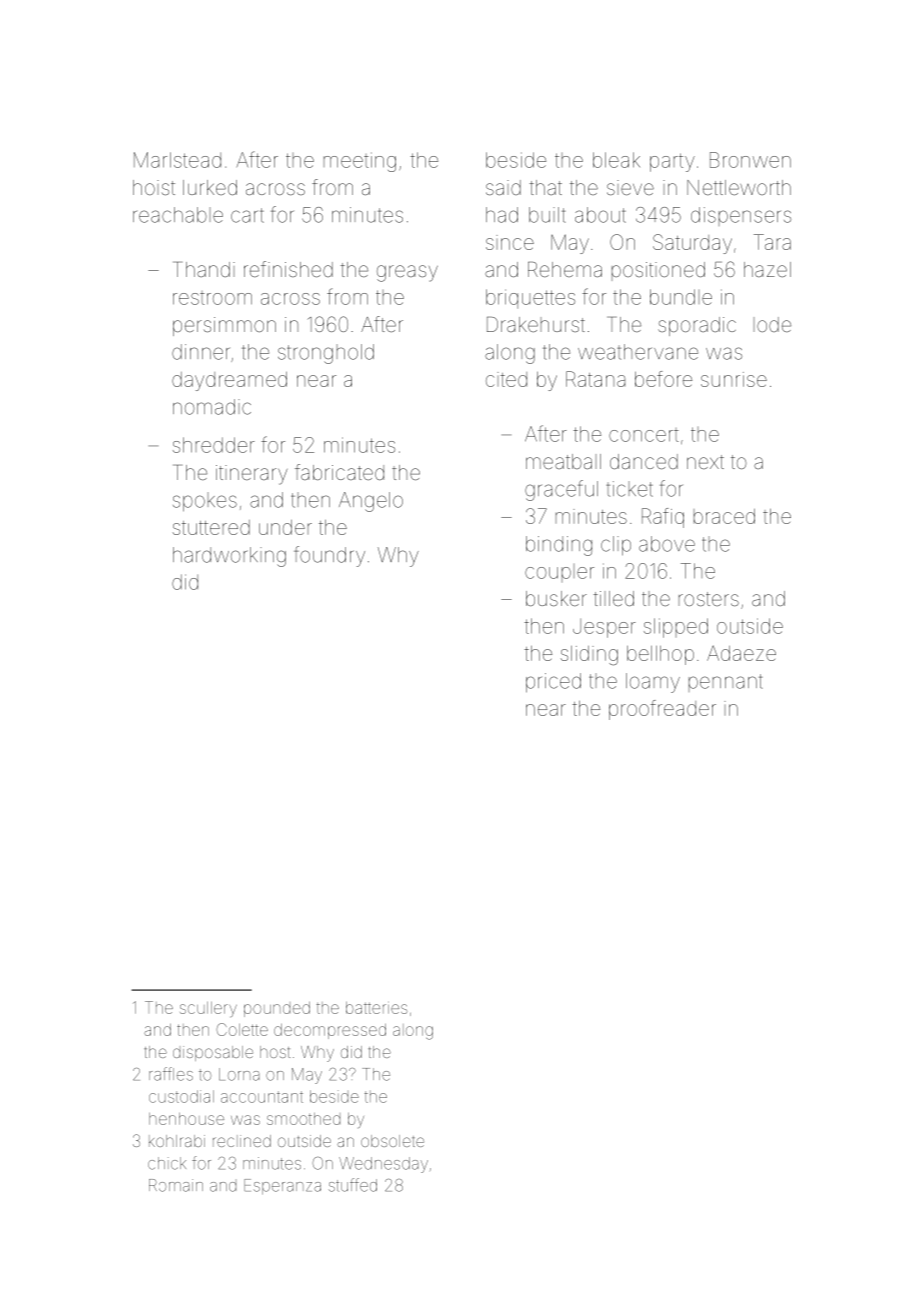 This image has height=1311, width=924. Describe the element at coordinates (277, 1009) in the image. I see `pounded` at that location.
